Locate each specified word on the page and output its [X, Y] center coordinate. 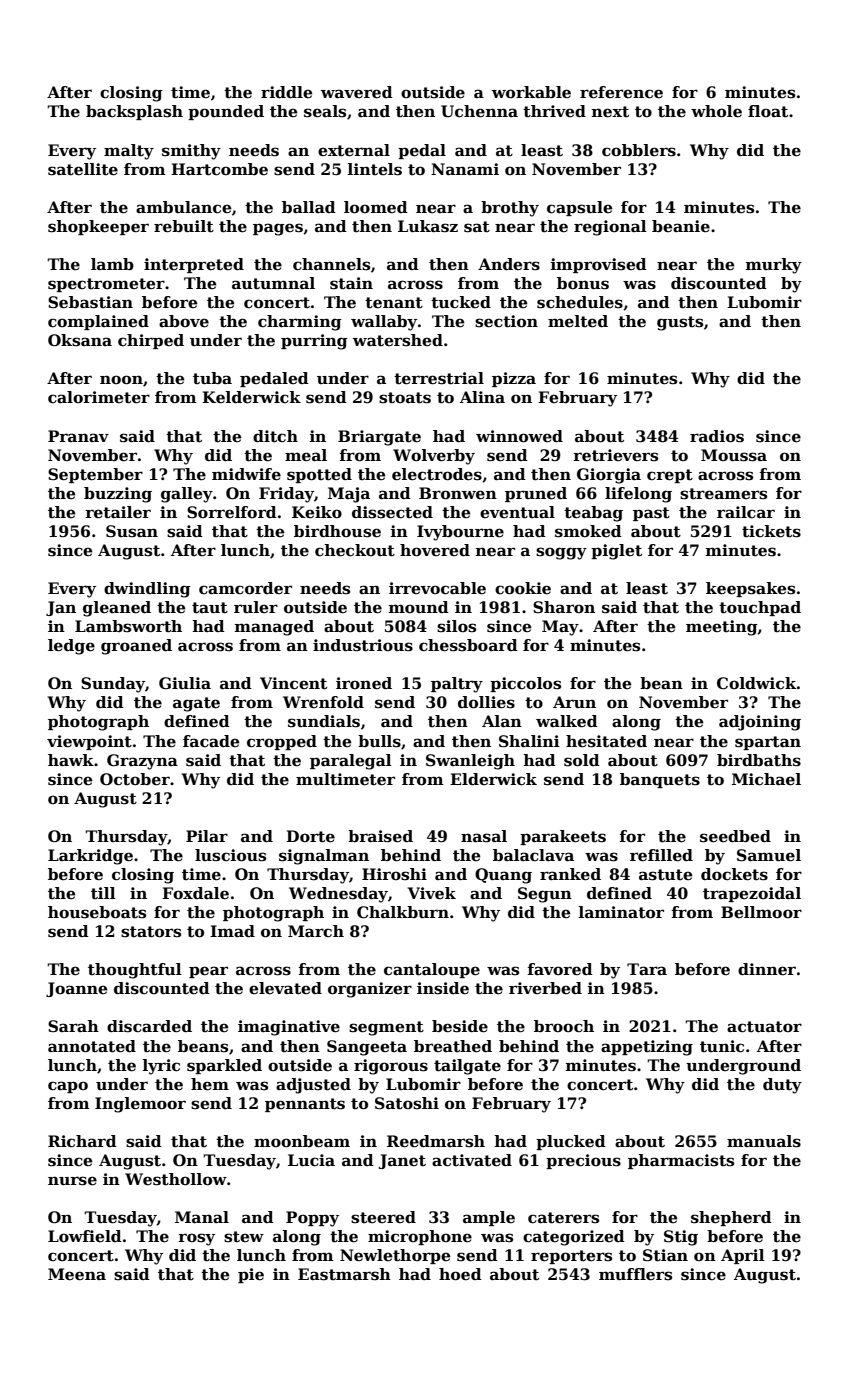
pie [251, 1275]
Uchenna [479, 111]
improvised [599, 265]
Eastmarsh [344, 1274]
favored [560, 969]
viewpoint [89, 742]
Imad [232, 931]
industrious [363, 645]
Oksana [80, 340]
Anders [509, 264]
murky [774, 266]
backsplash [134, 112]
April [743, 1256]
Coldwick [757, 683]
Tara [647, 969]
